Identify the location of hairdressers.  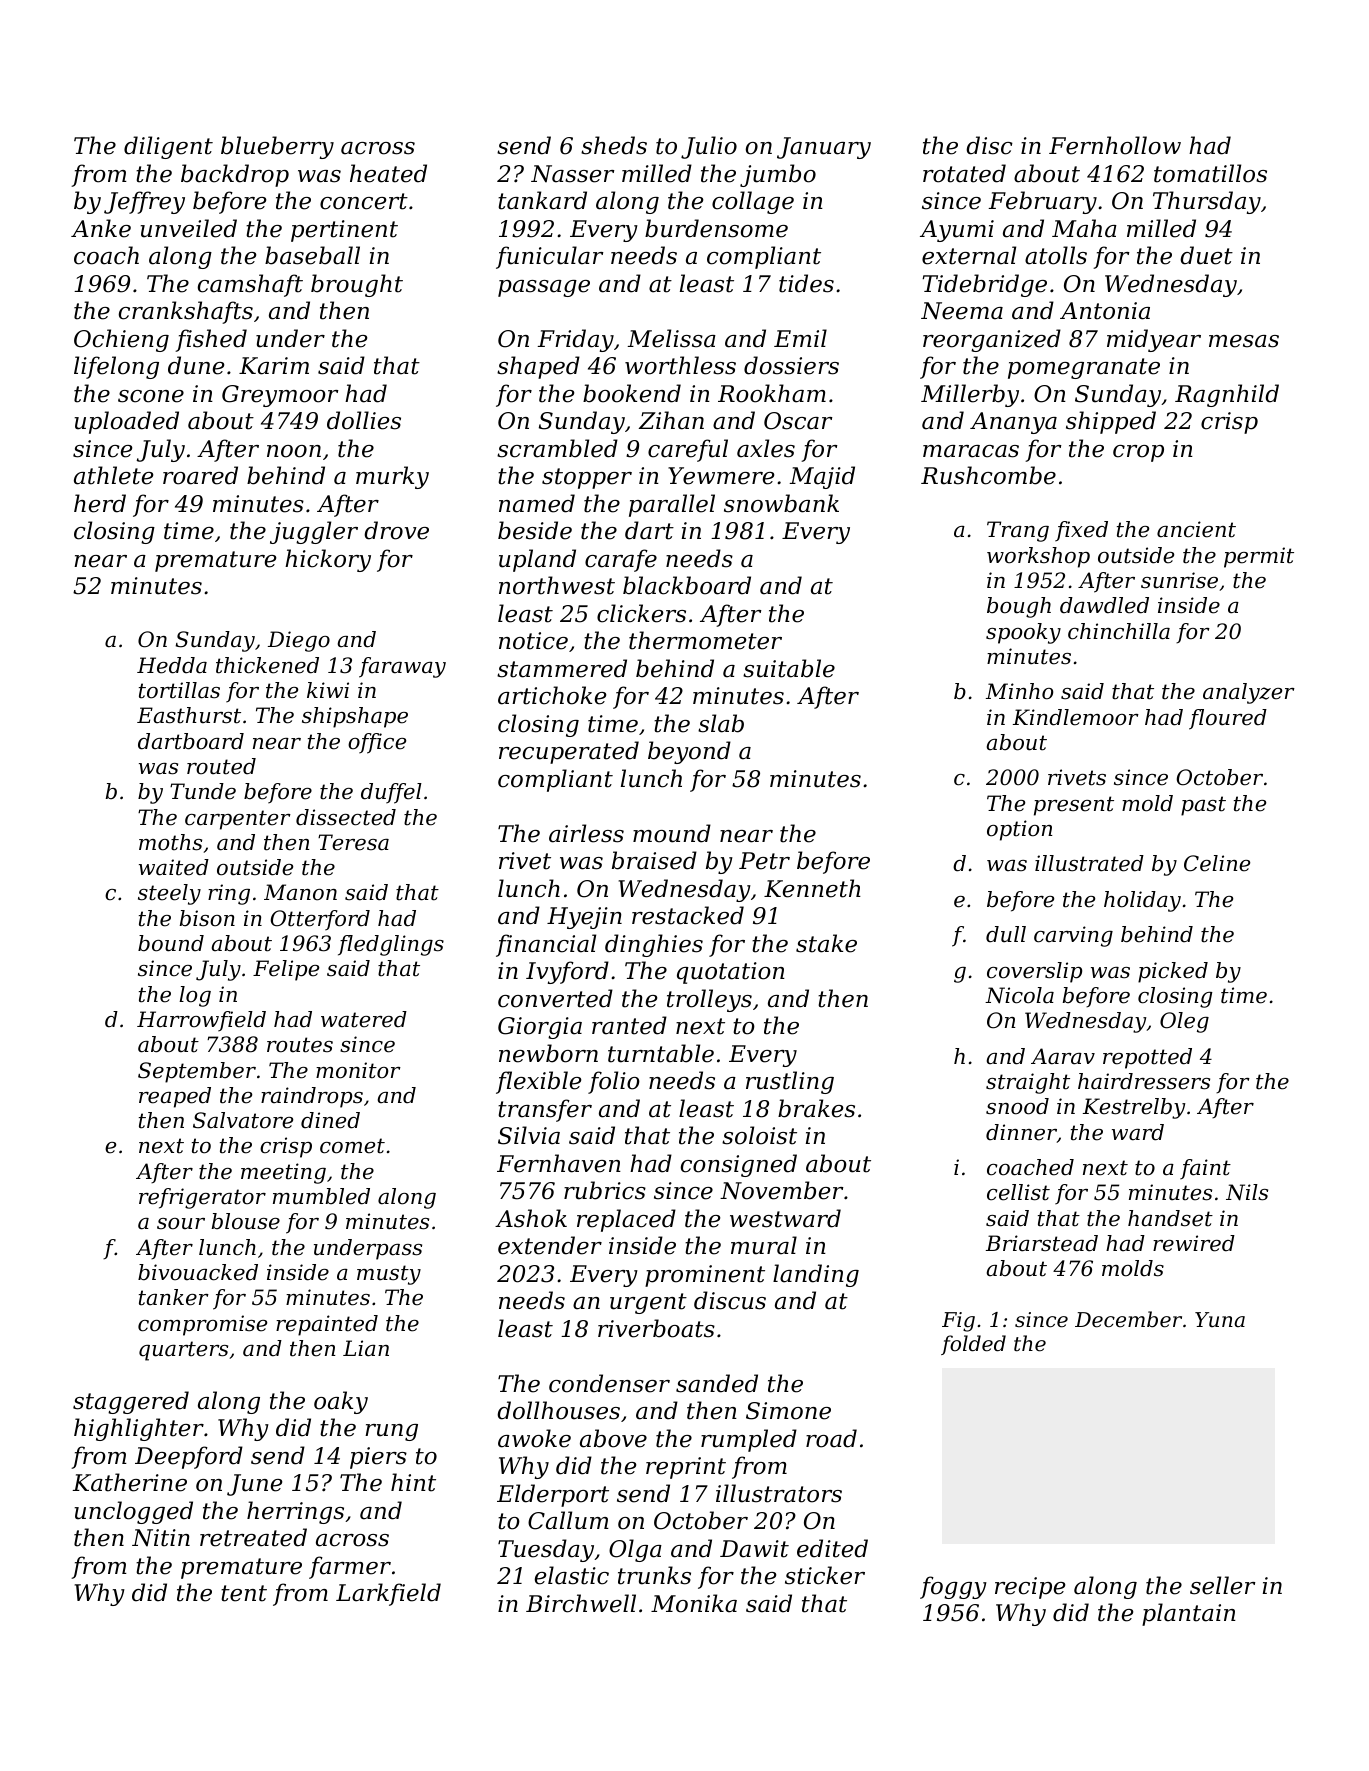
(1144, 1081).
